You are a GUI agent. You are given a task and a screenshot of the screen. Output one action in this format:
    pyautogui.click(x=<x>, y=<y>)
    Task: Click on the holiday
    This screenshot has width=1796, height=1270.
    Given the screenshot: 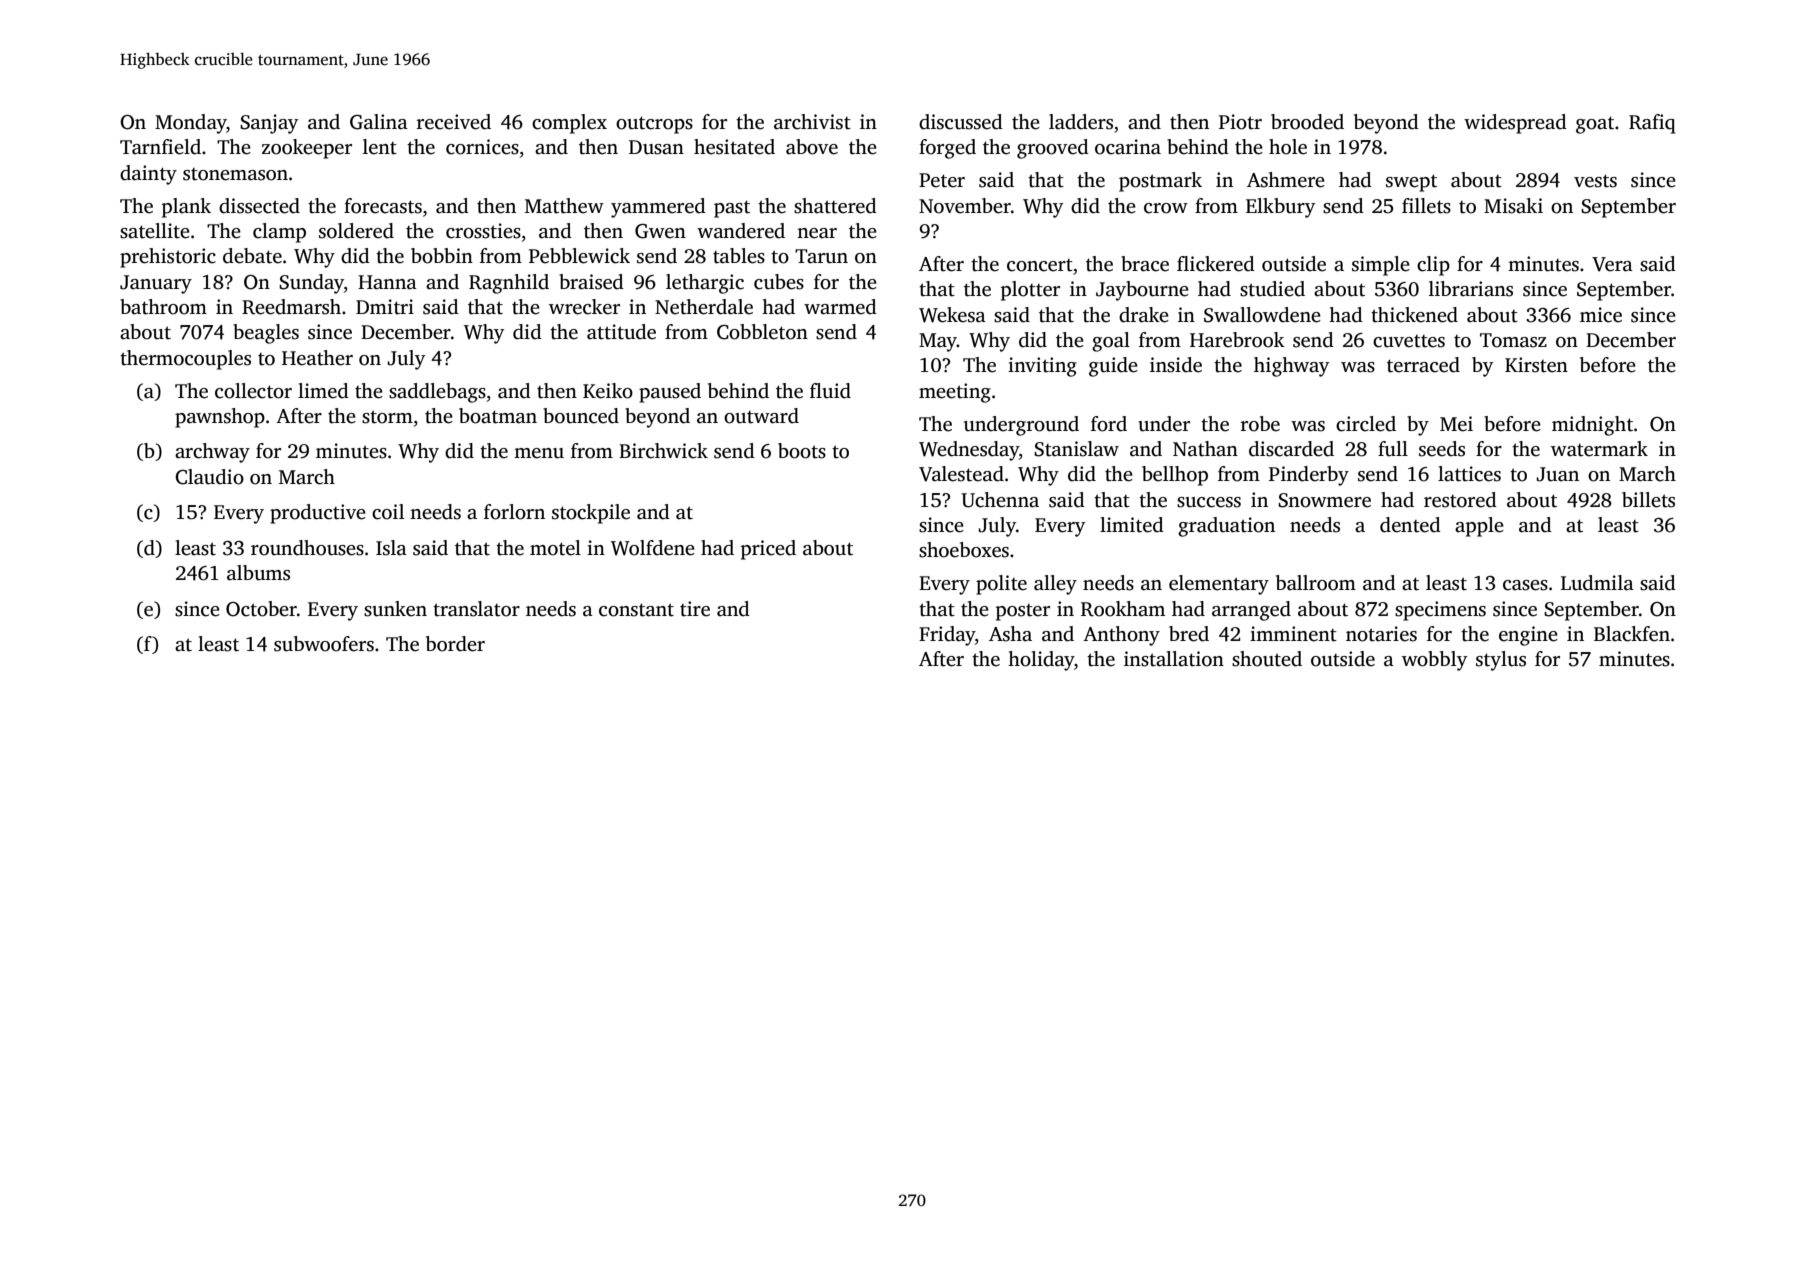 What is the action you would take?
    pyautogui.click(x=1041, y=661)
